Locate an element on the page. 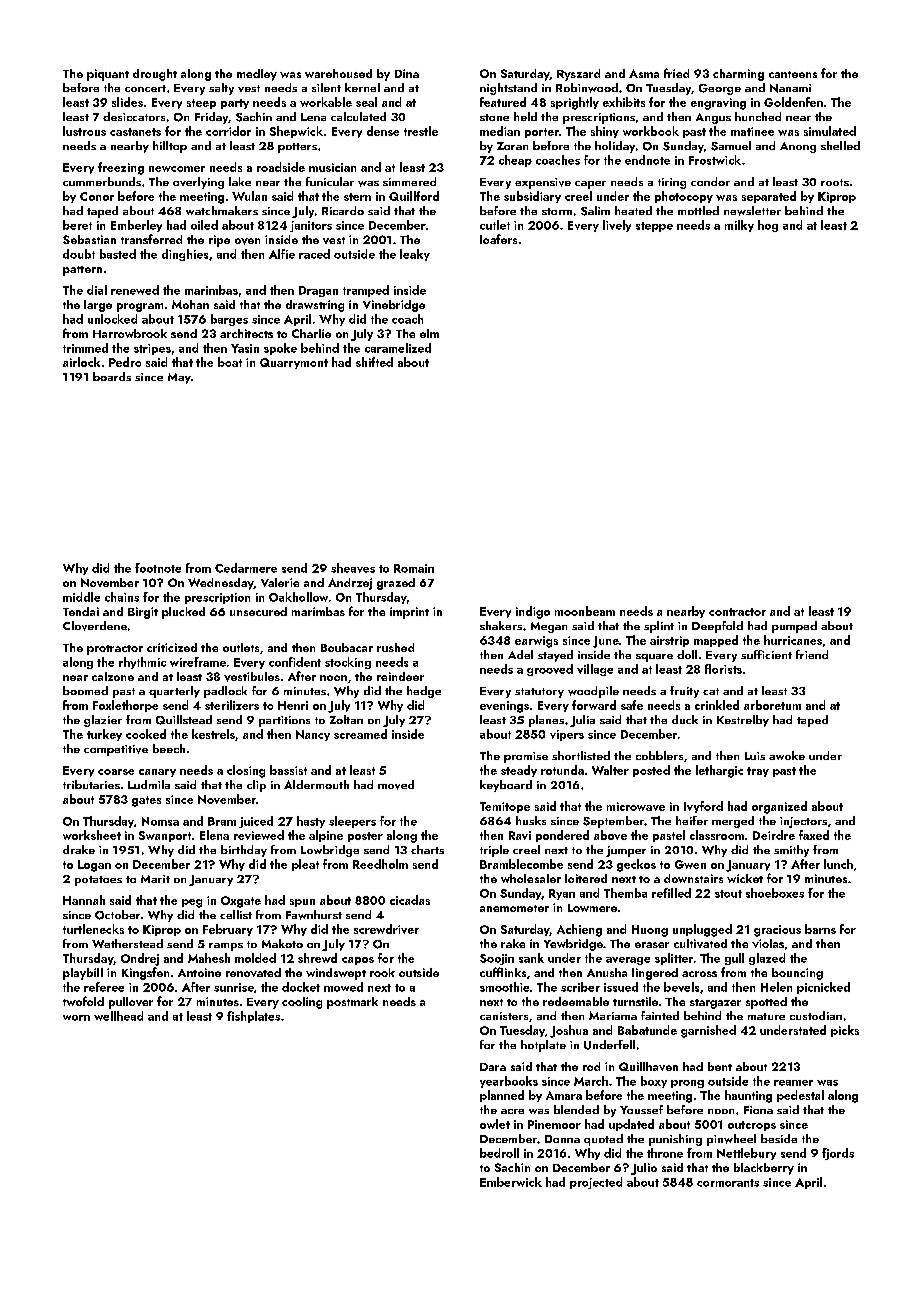 The image size is (924, 1308). padlock is located at coordinates (225, 692).
